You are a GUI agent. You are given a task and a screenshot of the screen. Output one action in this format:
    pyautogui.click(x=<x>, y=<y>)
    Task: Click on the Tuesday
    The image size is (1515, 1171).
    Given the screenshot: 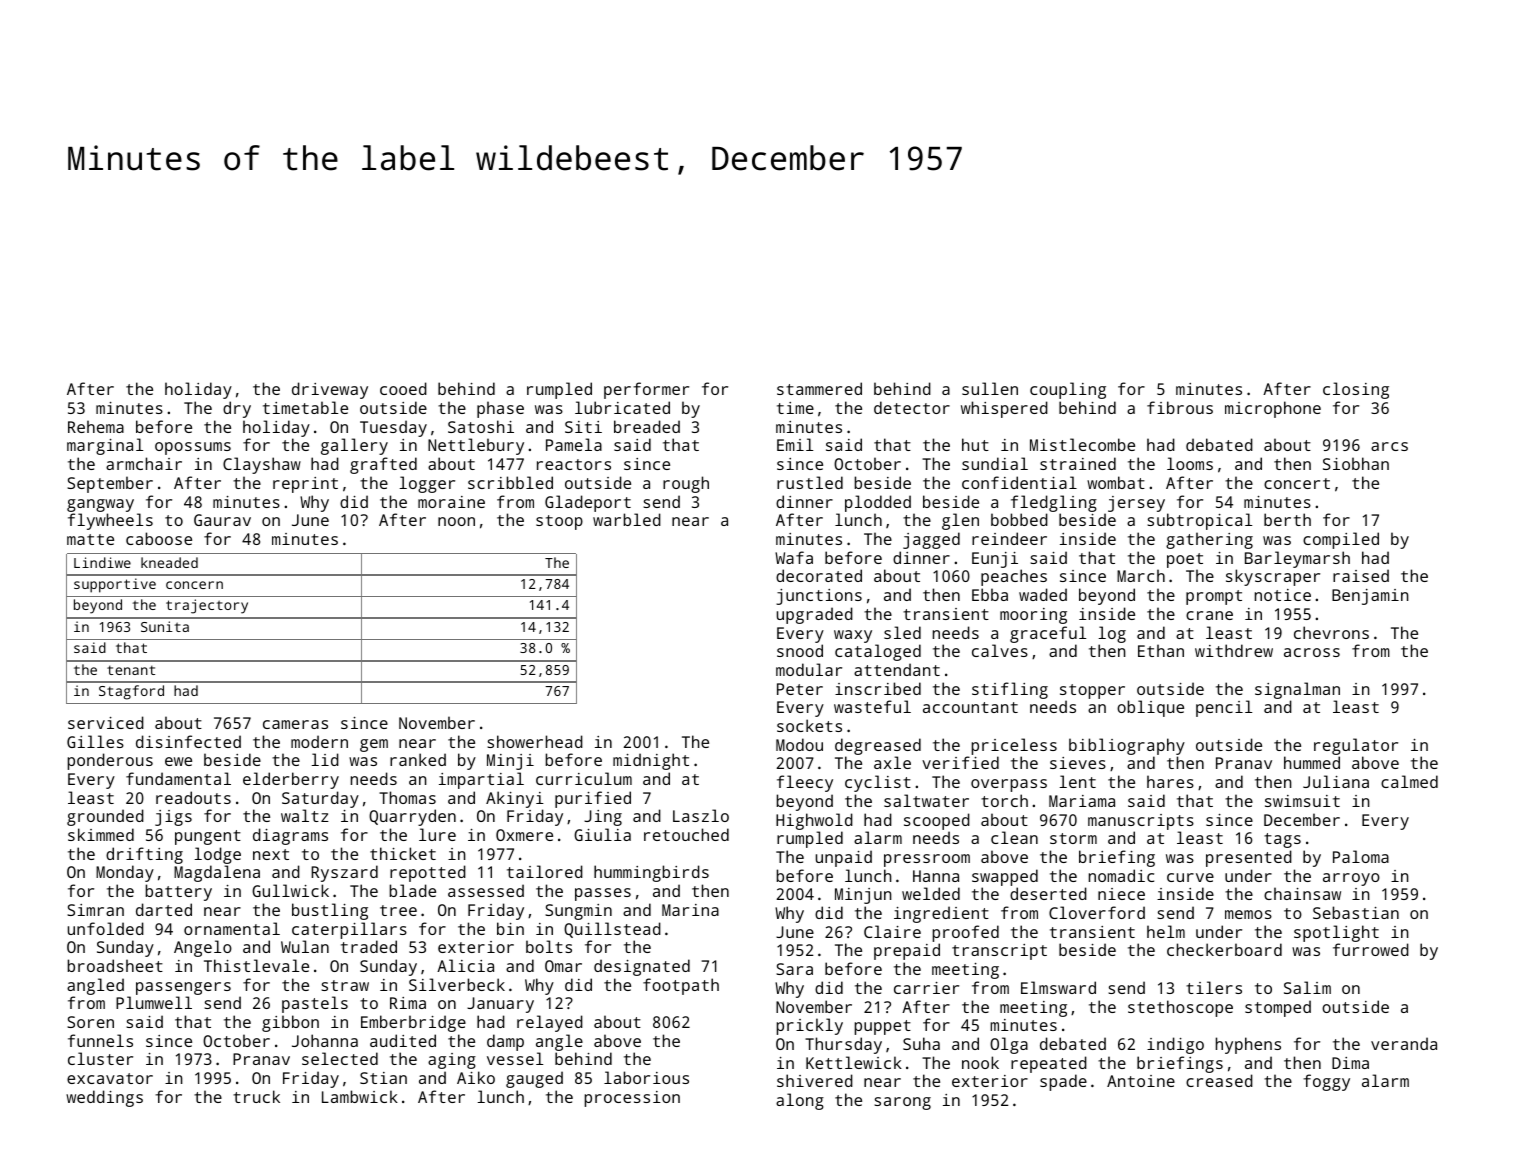 What is the action you would take?
    pyautogui.click(x=393, y=428)
